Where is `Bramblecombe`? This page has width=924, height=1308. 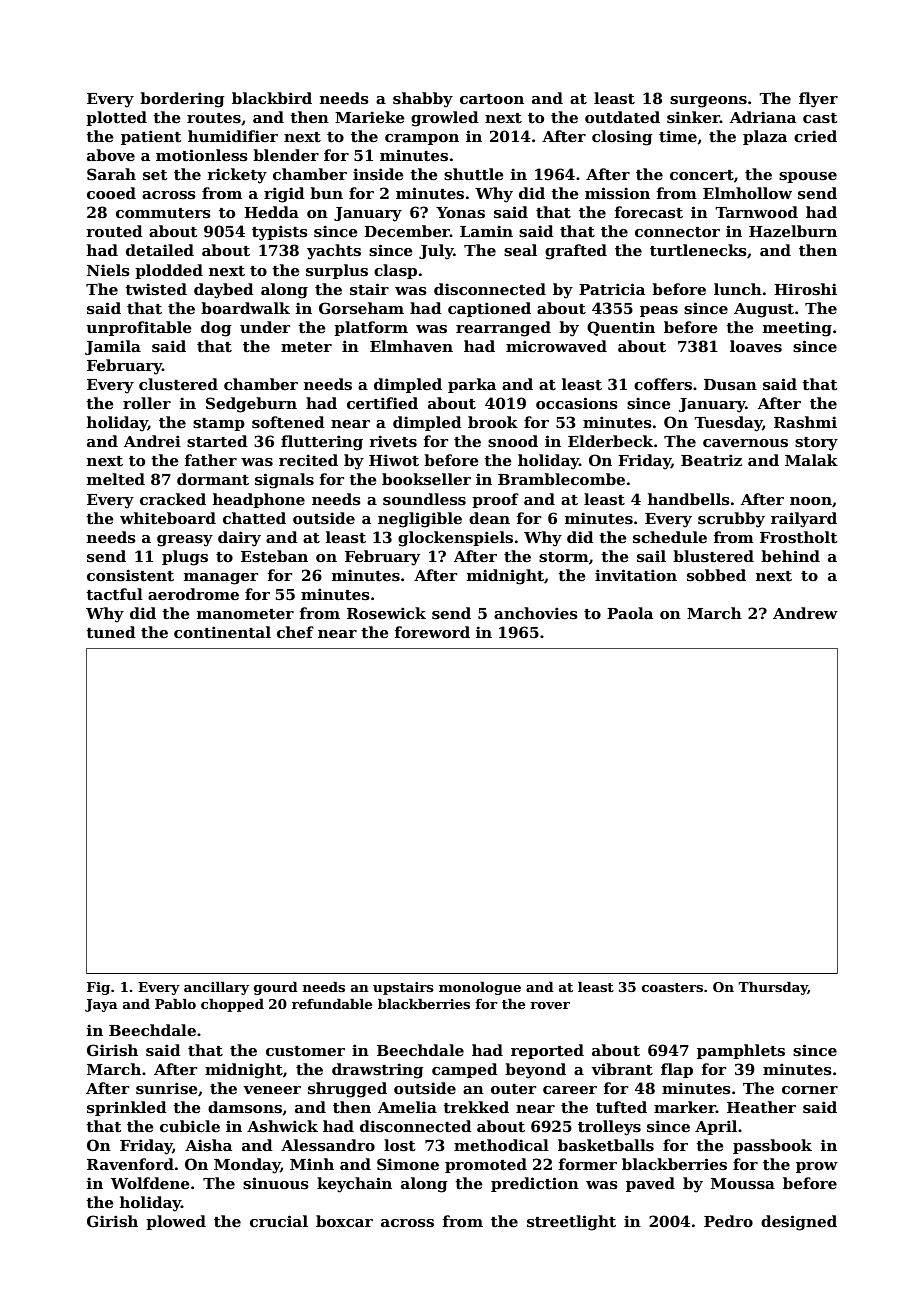
Bramblecombe is located at coordinates (561, 479).
